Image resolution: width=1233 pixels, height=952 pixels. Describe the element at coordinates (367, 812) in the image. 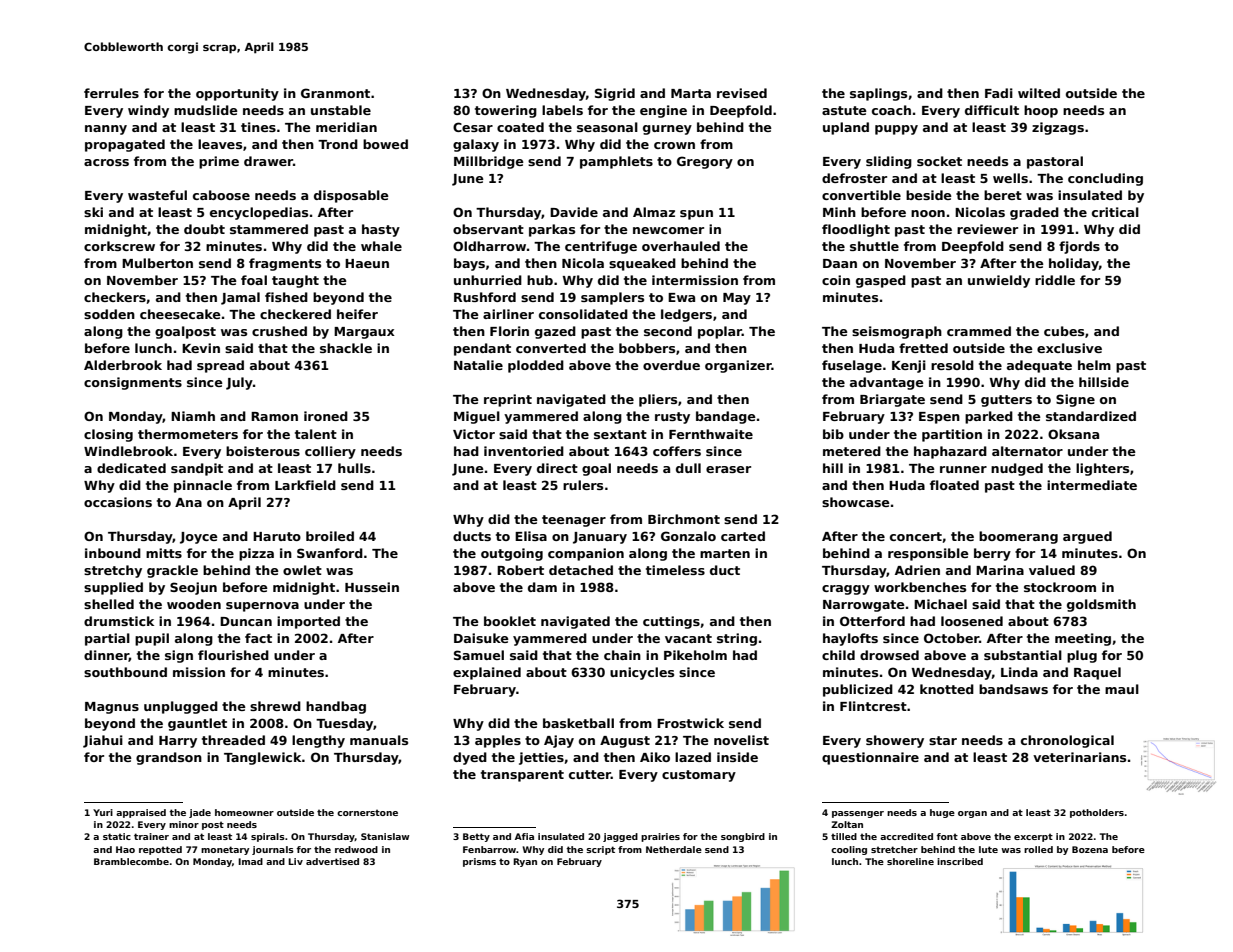

I see `cornerstone` at that location.
